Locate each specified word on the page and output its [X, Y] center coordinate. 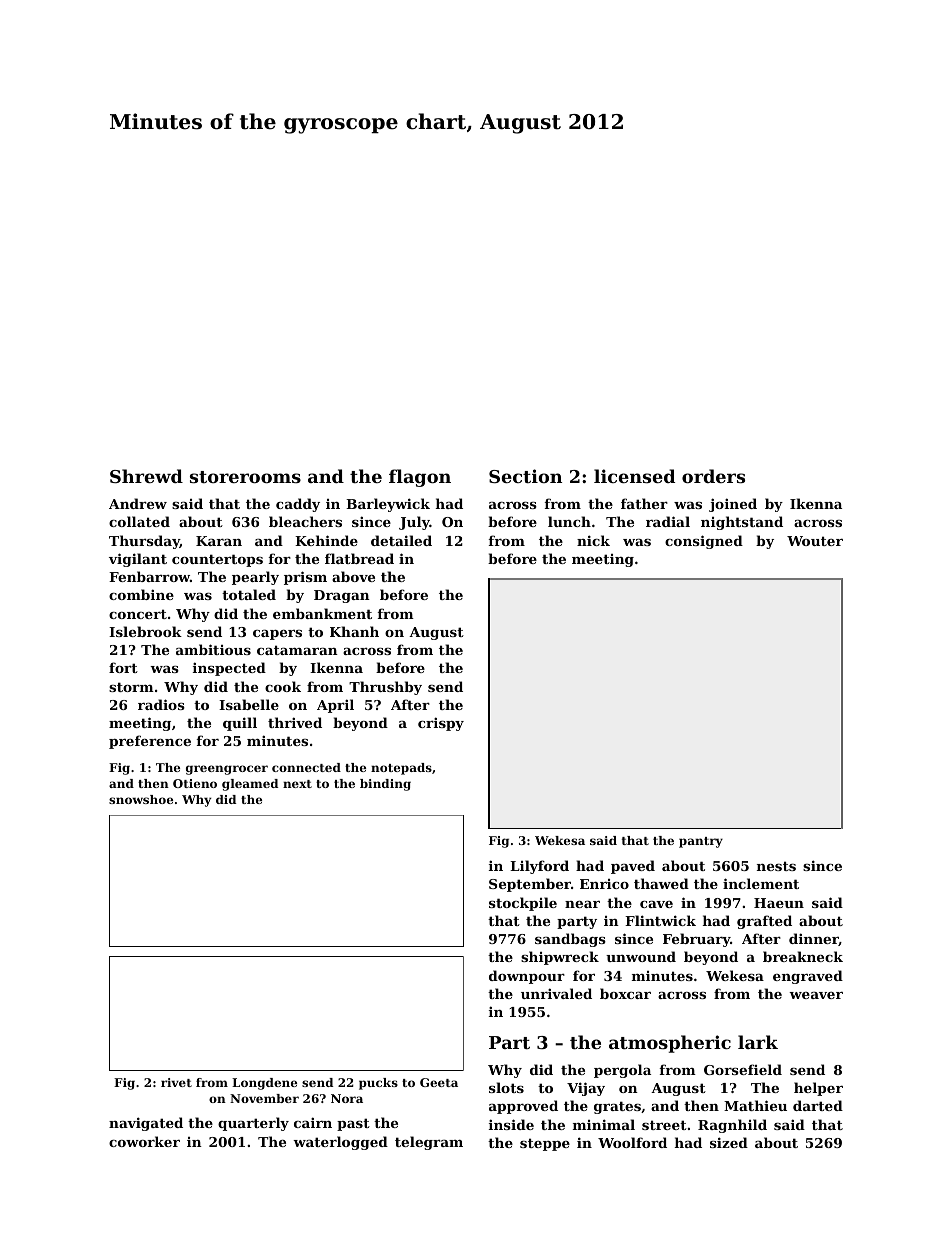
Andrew [138, 503]
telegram [429, 1143]
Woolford [632, 1142]
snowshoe [141, 799]
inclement [761, 883]
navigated [146, 1124]
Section [525, 476]
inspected [229, 669]
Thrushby [385, 688]
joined [733, 505]
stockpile [523, 904]
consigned [704, 542]
